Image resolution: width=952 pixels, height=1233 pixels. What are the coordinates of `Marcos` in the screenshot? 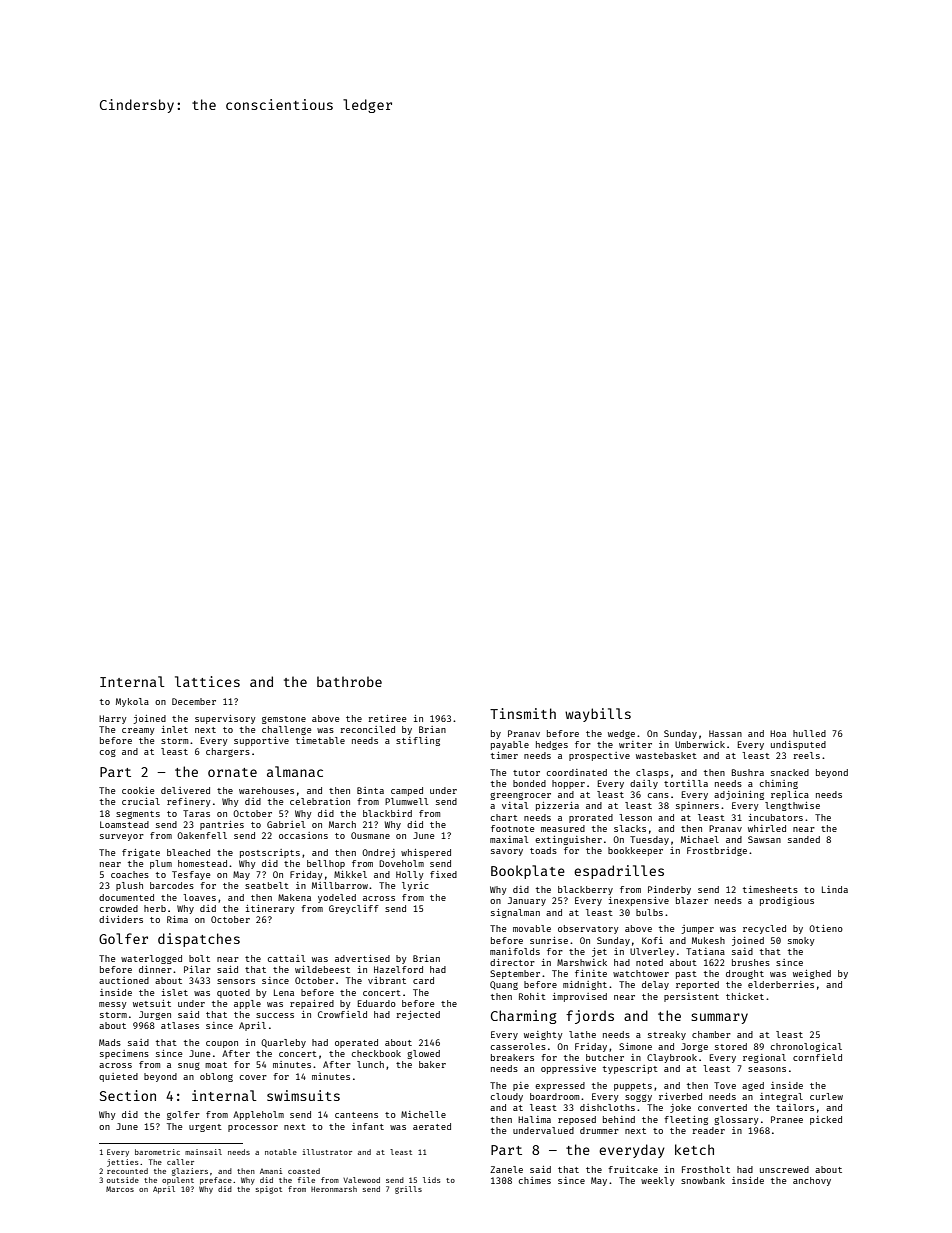 It's located at (120, 1189).
